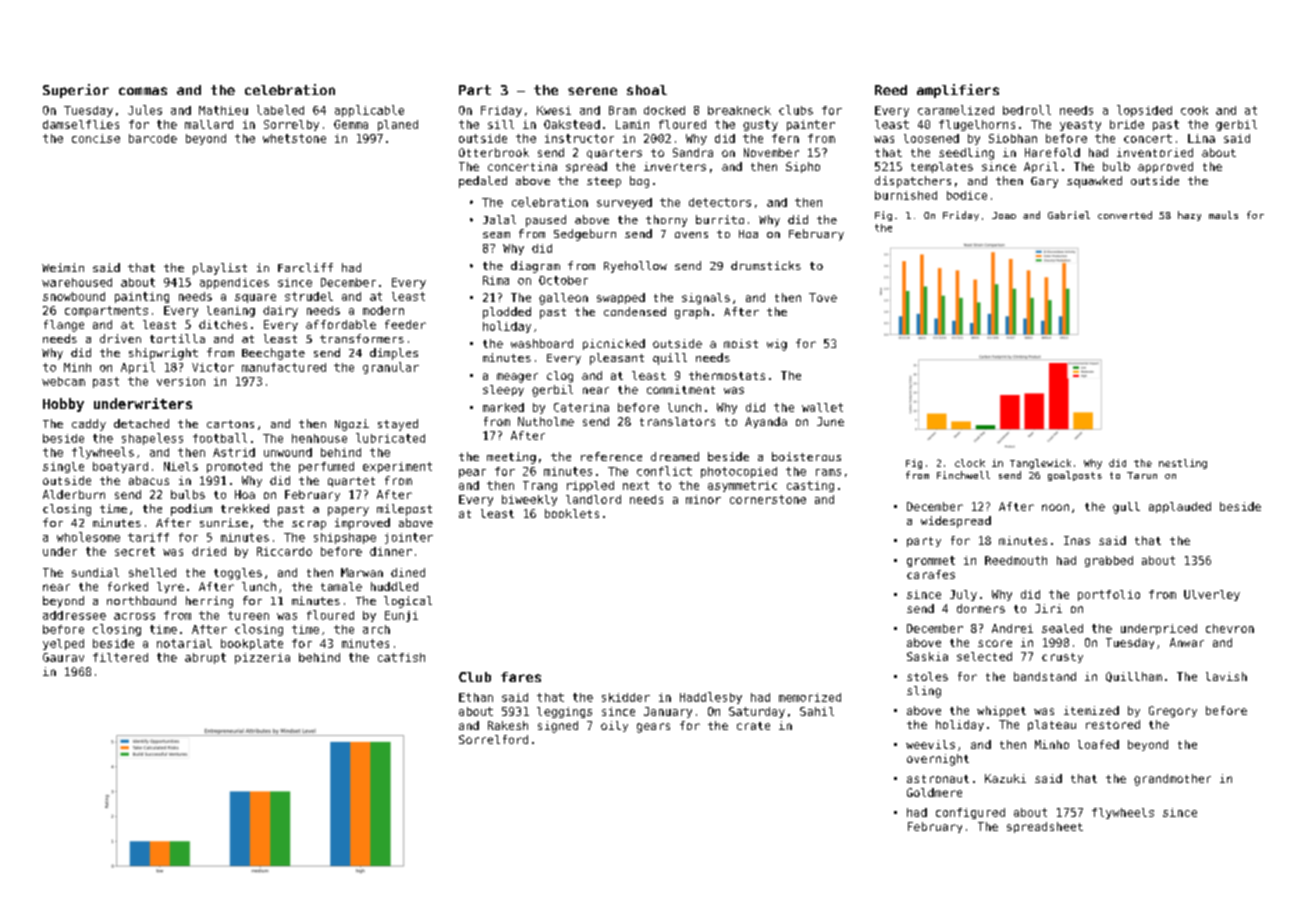  What do you see at coordinates (614, 726) in the image?
I see `oily` at bounding box center [614, 726].
